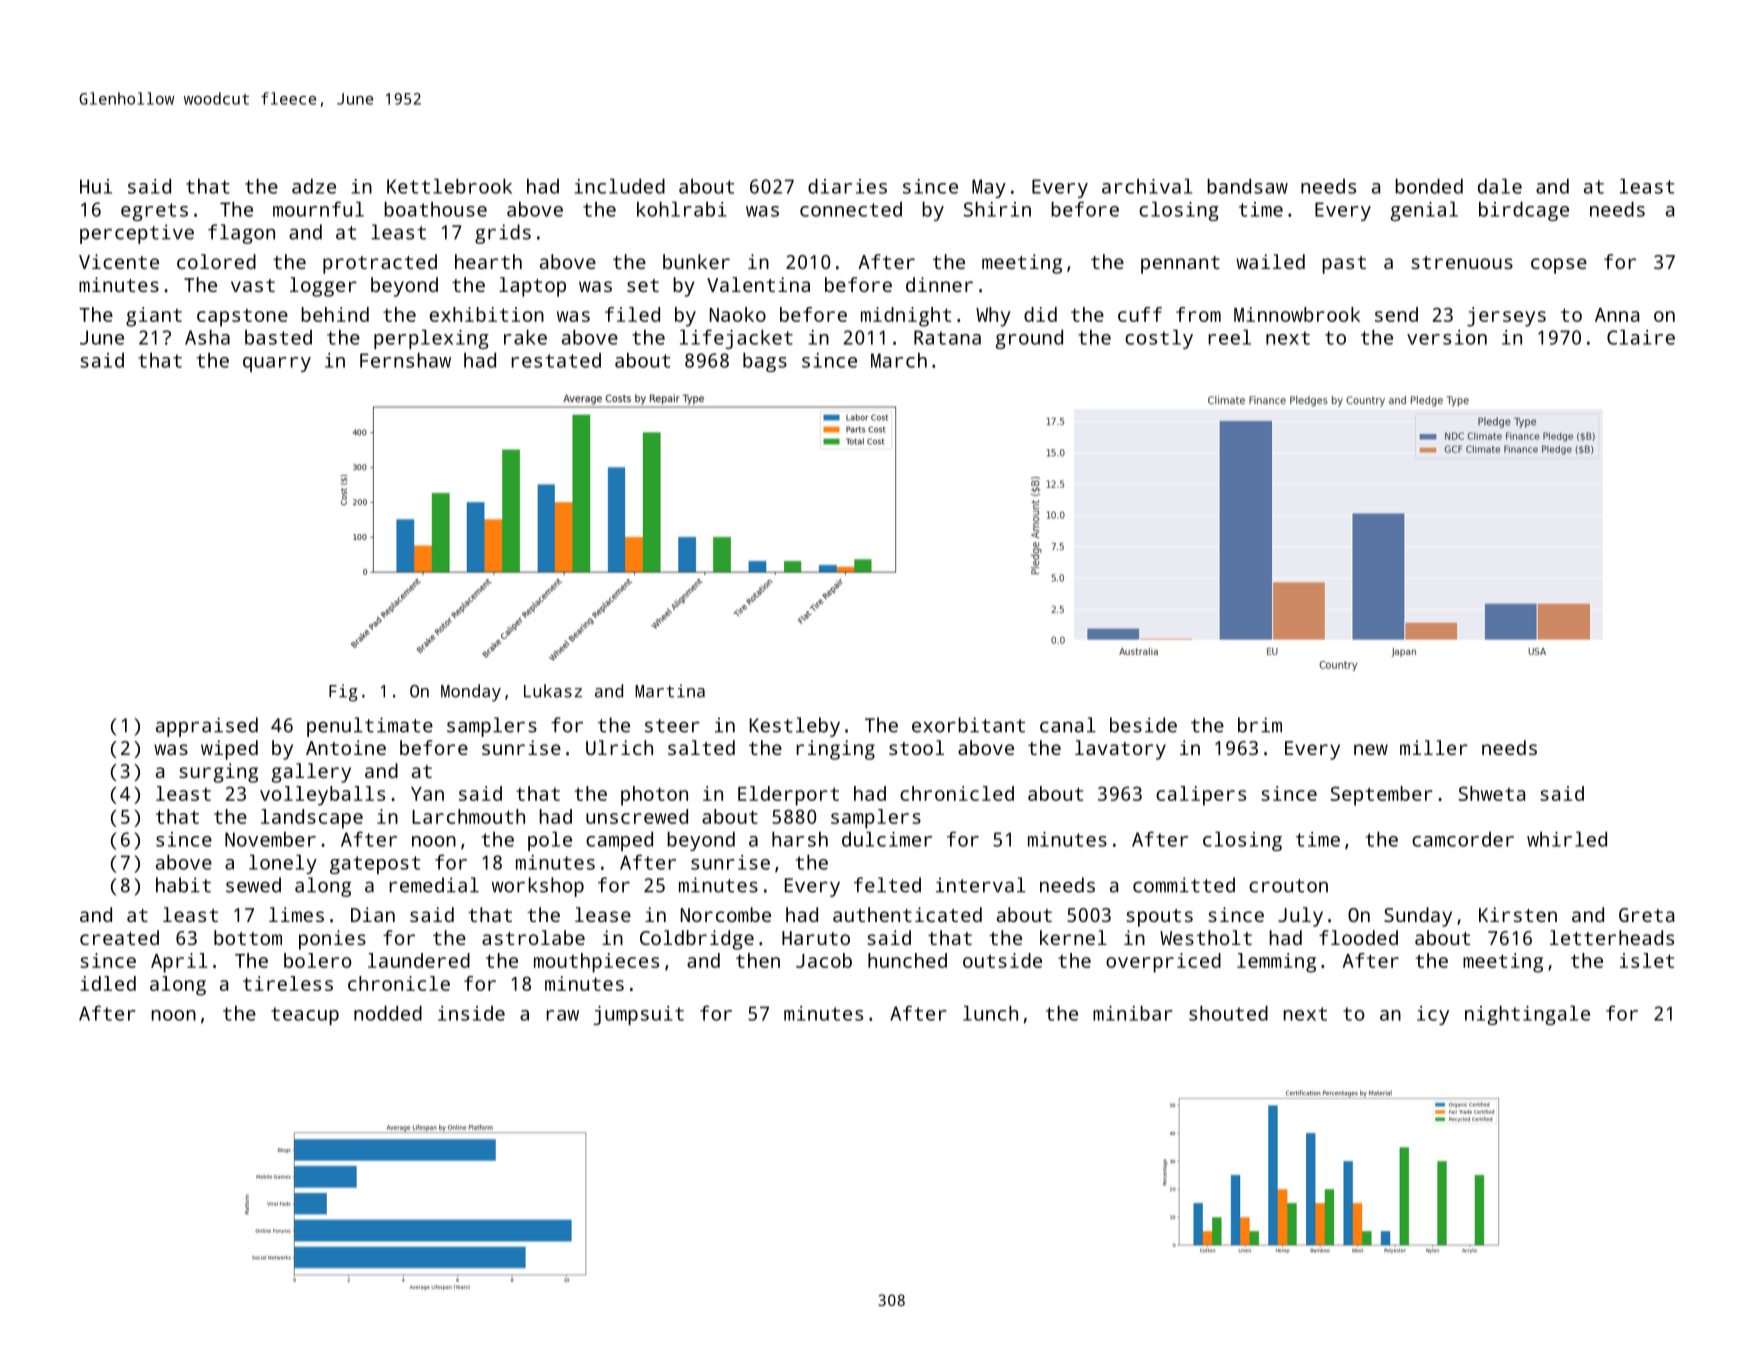 Image resolution: width=1755 pixels, height=1356 pixels. Describe the element at coordinates (1524, 211) in the screenshot. I see `birdcage` at that location.
